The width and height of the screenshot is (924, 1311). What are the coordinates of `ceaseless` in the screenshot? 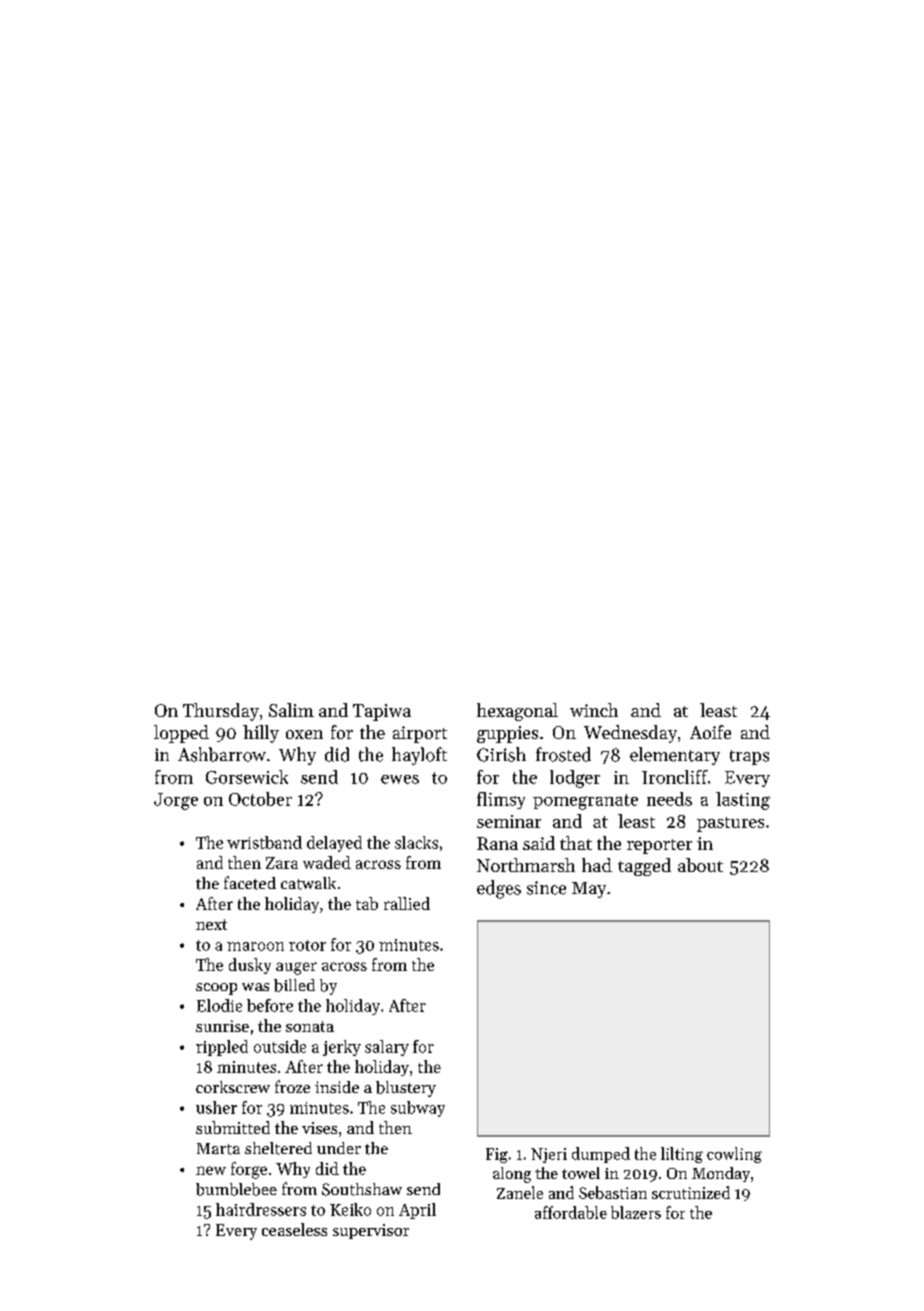 It's located at (294, 1229).
